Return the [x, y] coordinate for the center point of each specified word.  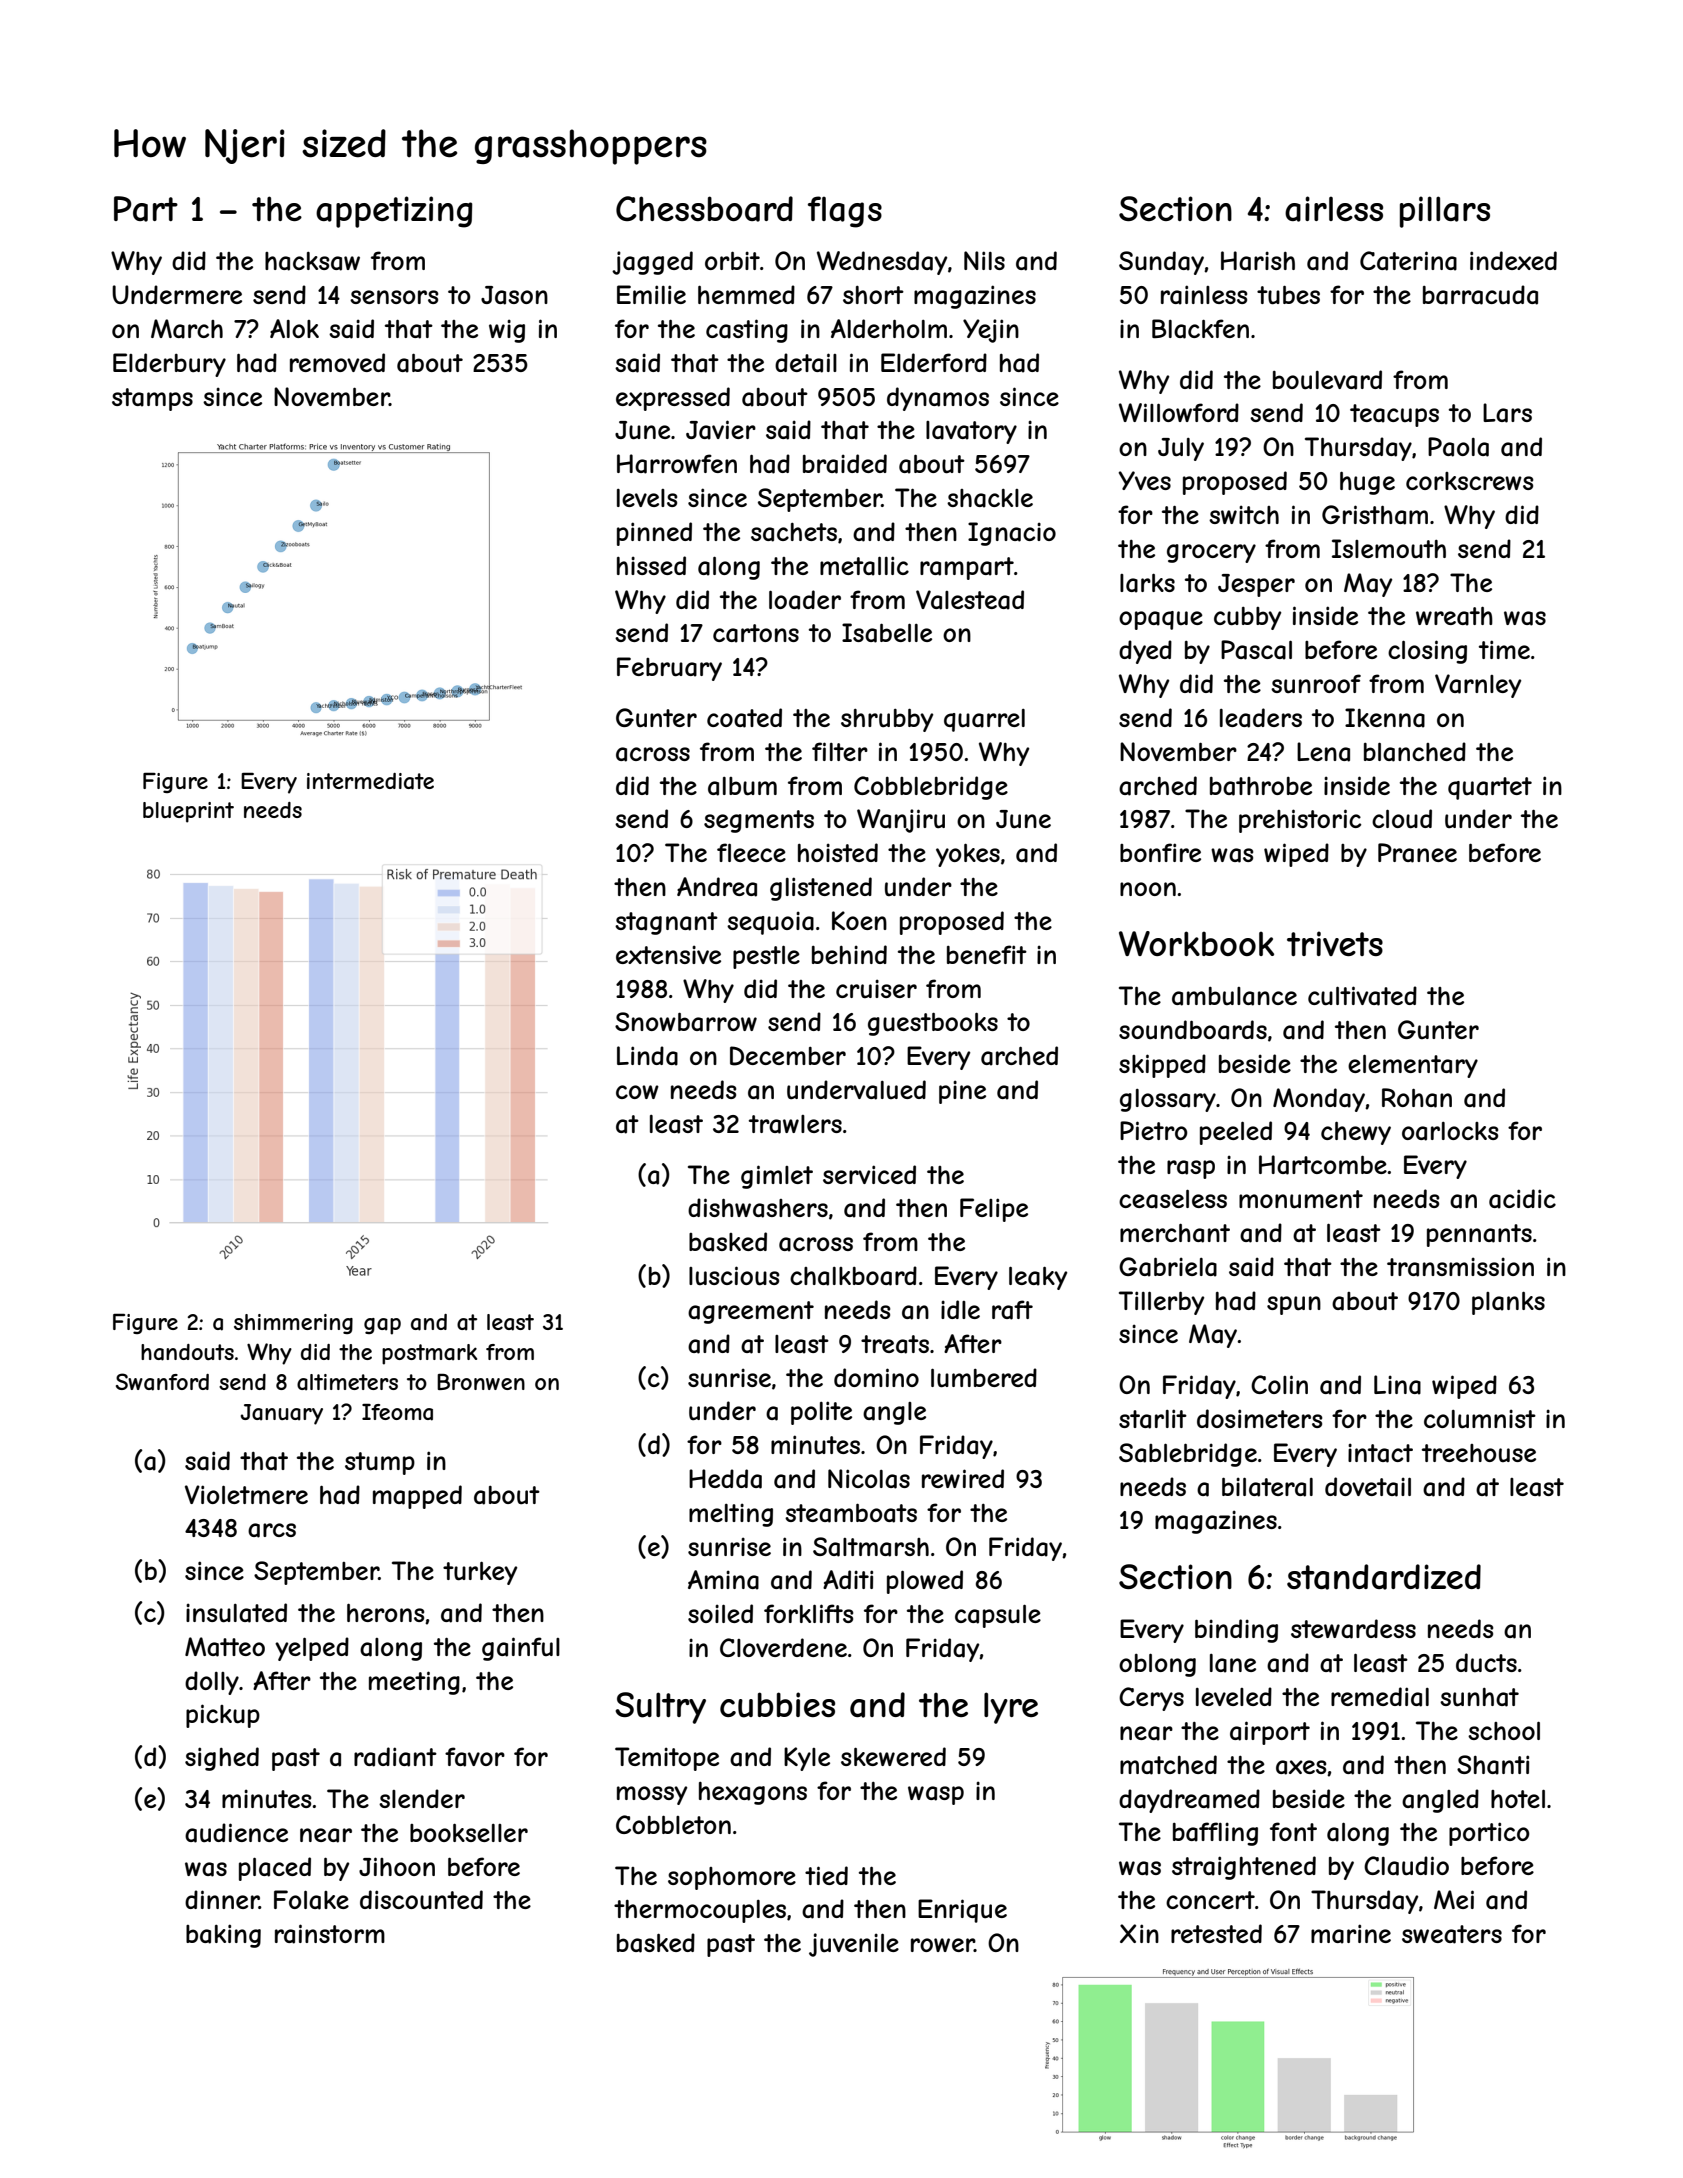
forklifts [809, 1613]
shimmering [293, 1324]
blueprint [188, 812]
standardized [1384, 1577]
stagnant [666, 923]
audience [236, 1833]
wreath [1454, 616]
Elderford [934, 362]
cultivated [1362, 996]
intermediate [370, 781]
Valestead [970, 600]
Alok [294, 328]
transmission [1460, 1267]
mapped [417, 1497]
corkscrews [1470, 481]
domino [876, 1377]
